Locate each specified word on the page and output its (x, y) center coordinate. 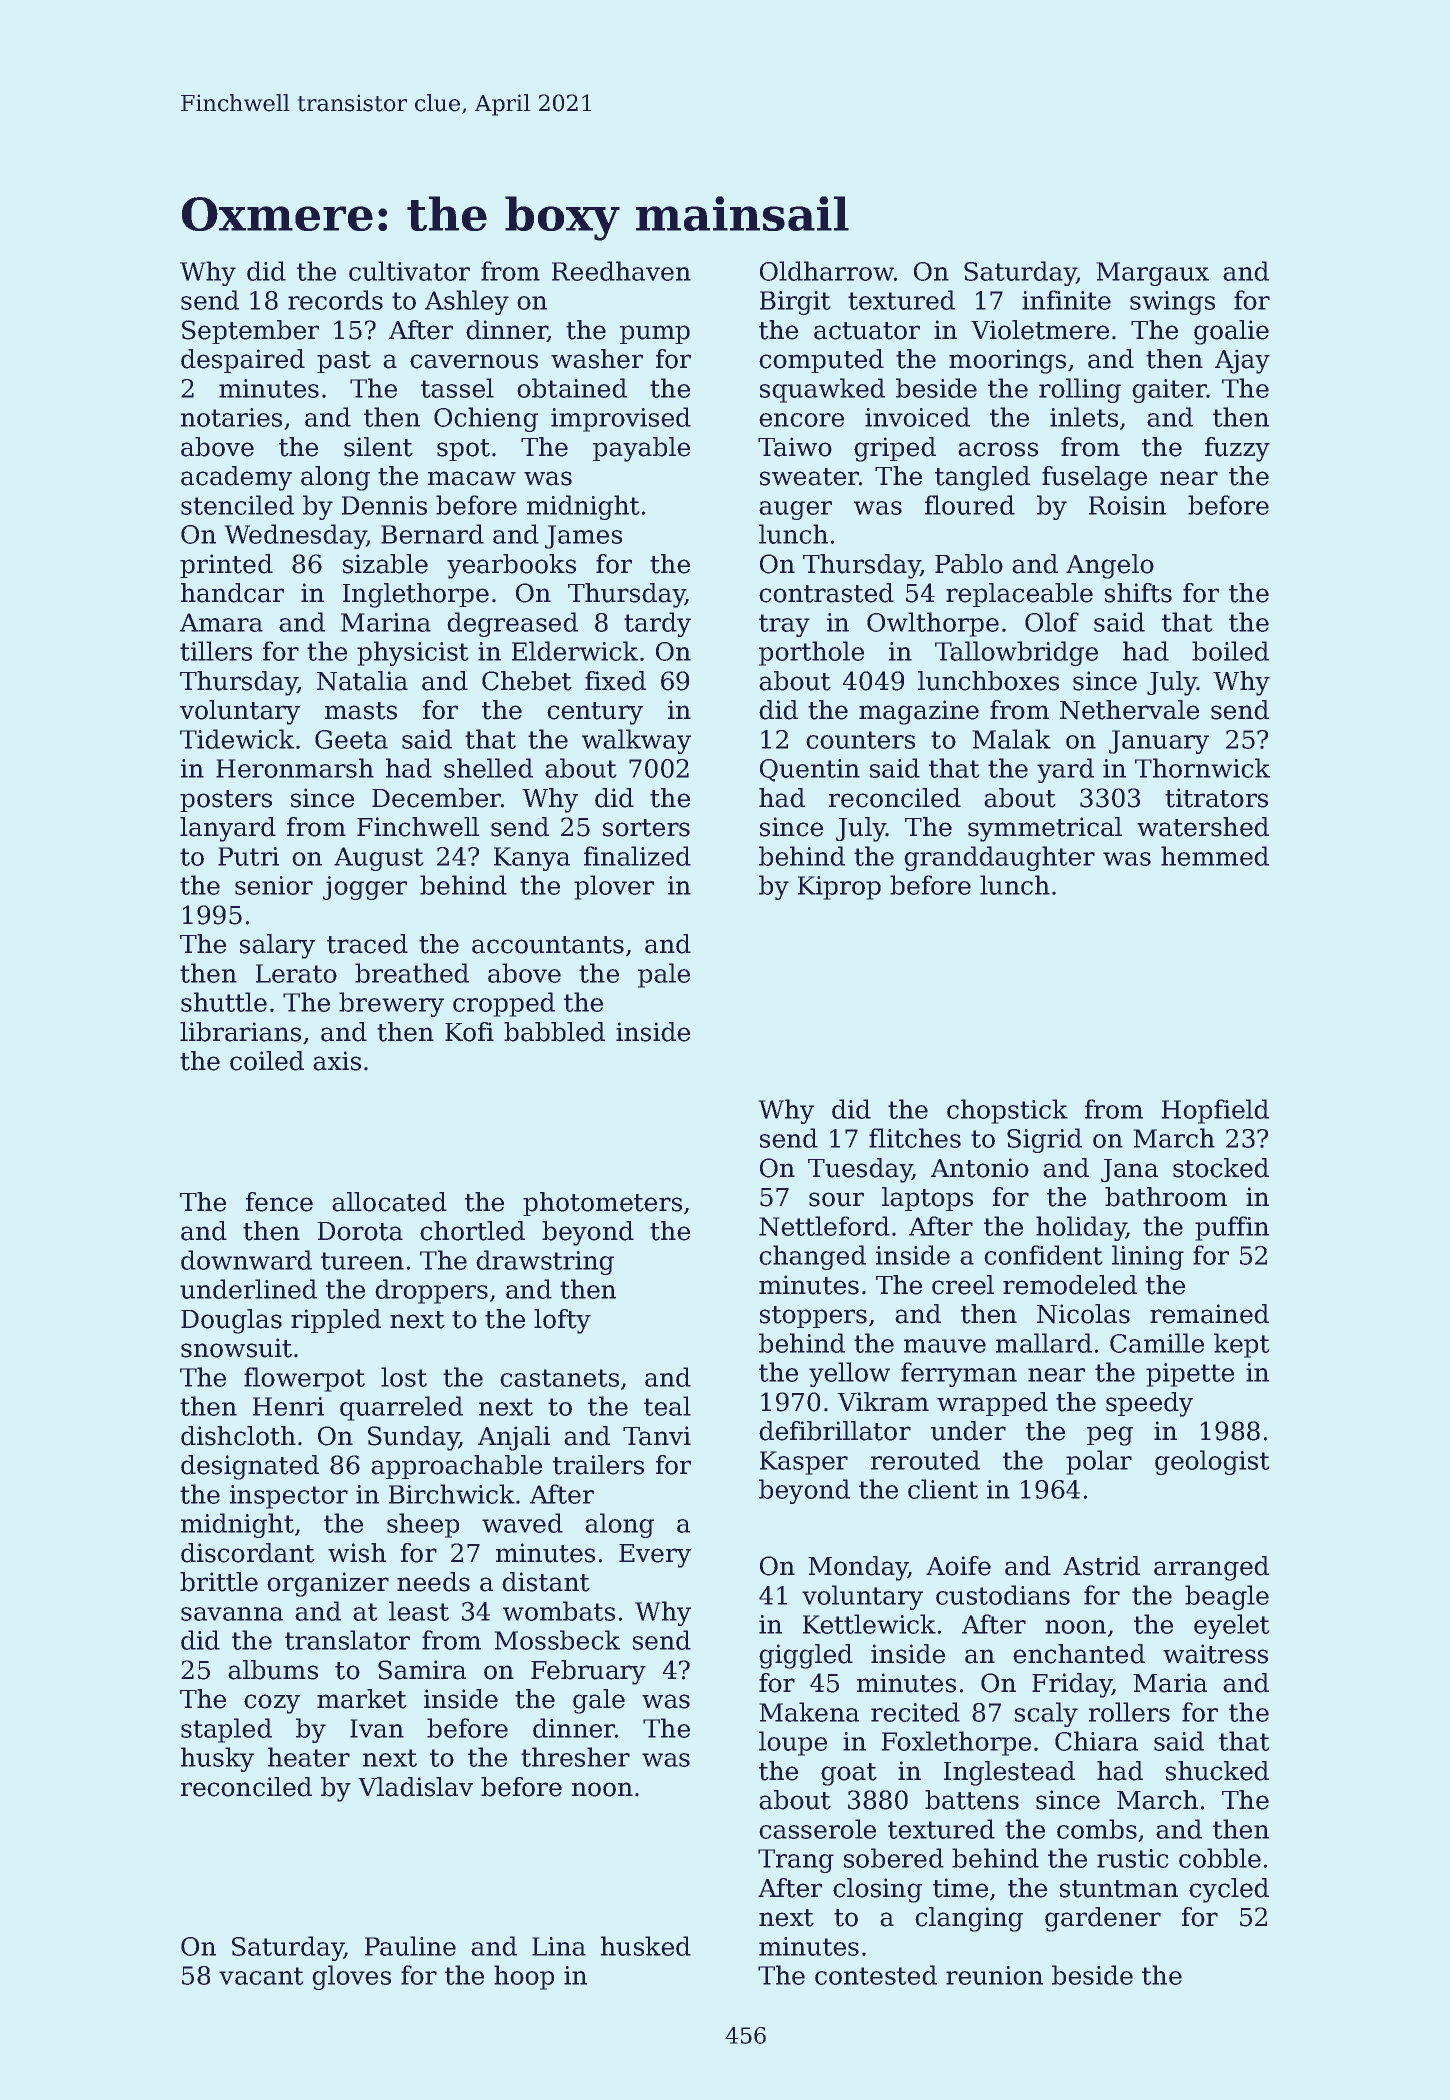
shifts (1138, 593)
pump (655, 334)
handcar (232, 593)
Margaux (1152, 274)
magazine (919, 712)
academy (236, 478)
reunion (994, 1975)
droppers (431, 1291)
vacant (261, 1976)
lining (1148, 1257)
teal (667, 1406)
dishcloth (238, 1436)
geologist (1212, 1462)
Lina (559, 1946)
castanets (559, 1378)
